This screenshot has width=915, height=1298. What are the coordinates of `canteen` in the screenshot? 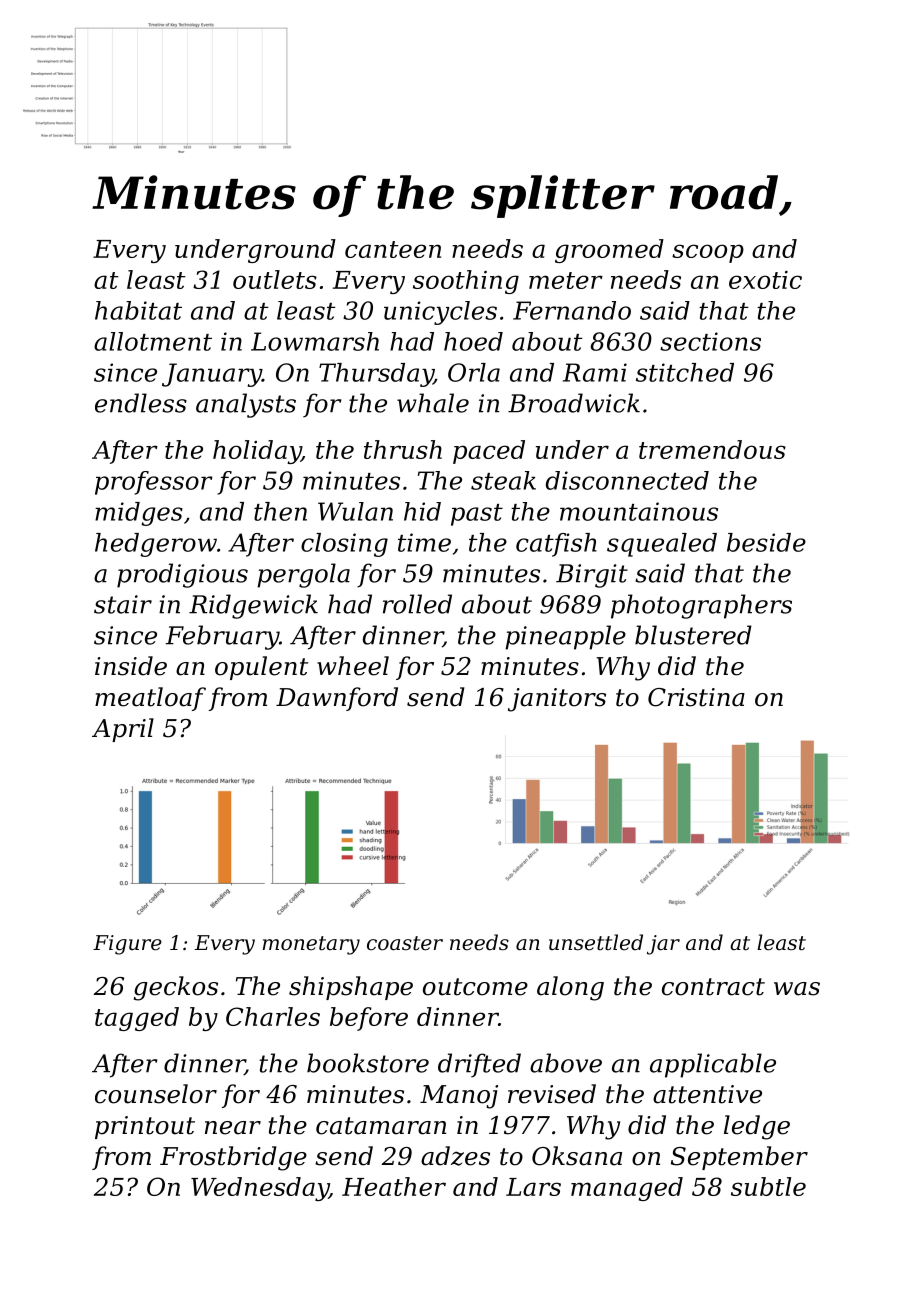 It's located at (393, 249).
